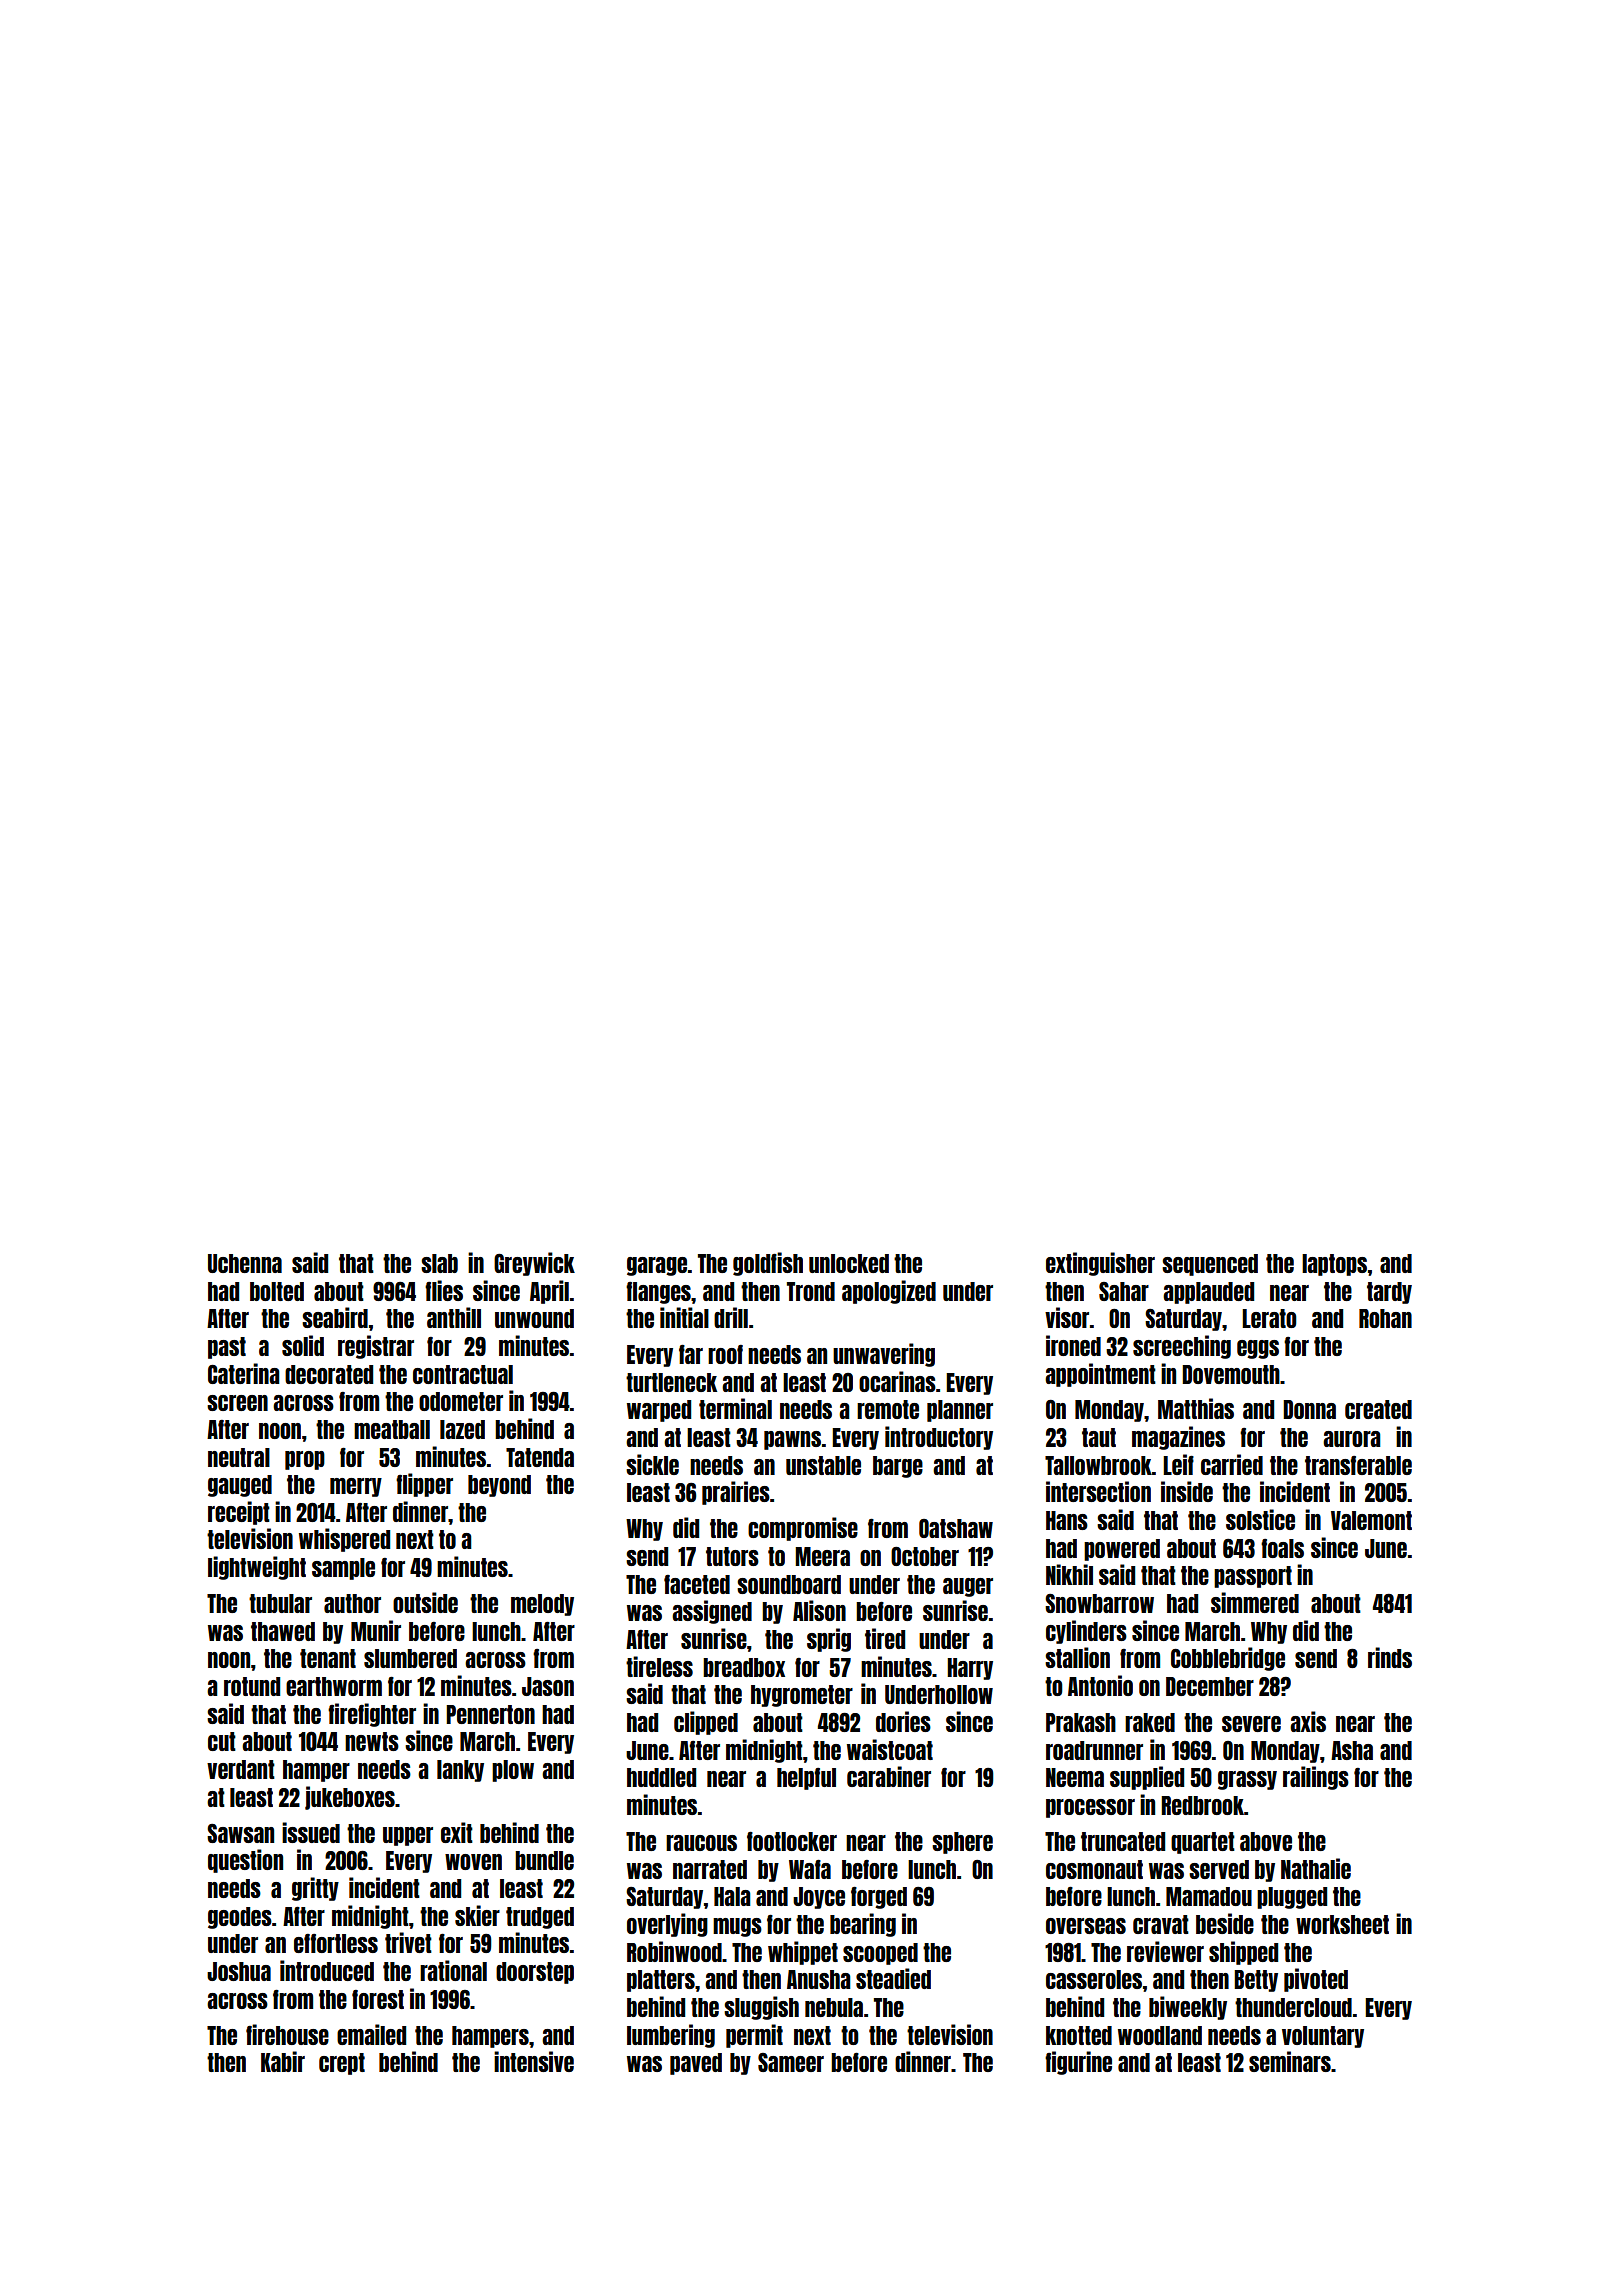  I want to click on slab, so click(439, 1263).
